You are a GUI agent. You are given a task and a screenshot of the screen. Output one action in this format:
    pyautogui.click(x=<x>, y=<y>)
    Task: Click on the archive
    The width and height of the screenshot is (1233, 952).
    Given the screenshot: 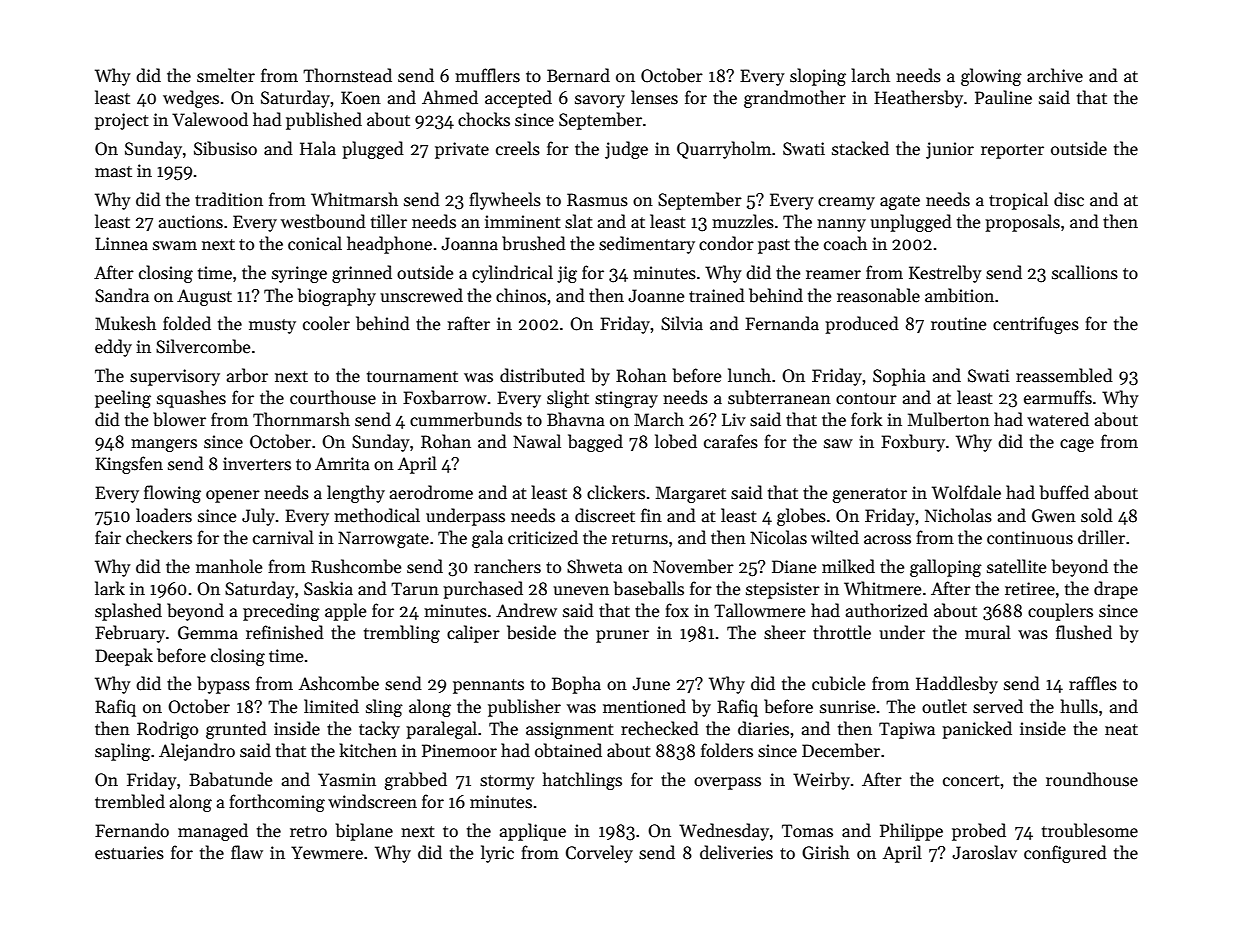 What is the action you would take?
    pyautogui.click(x=1055, y=75)
